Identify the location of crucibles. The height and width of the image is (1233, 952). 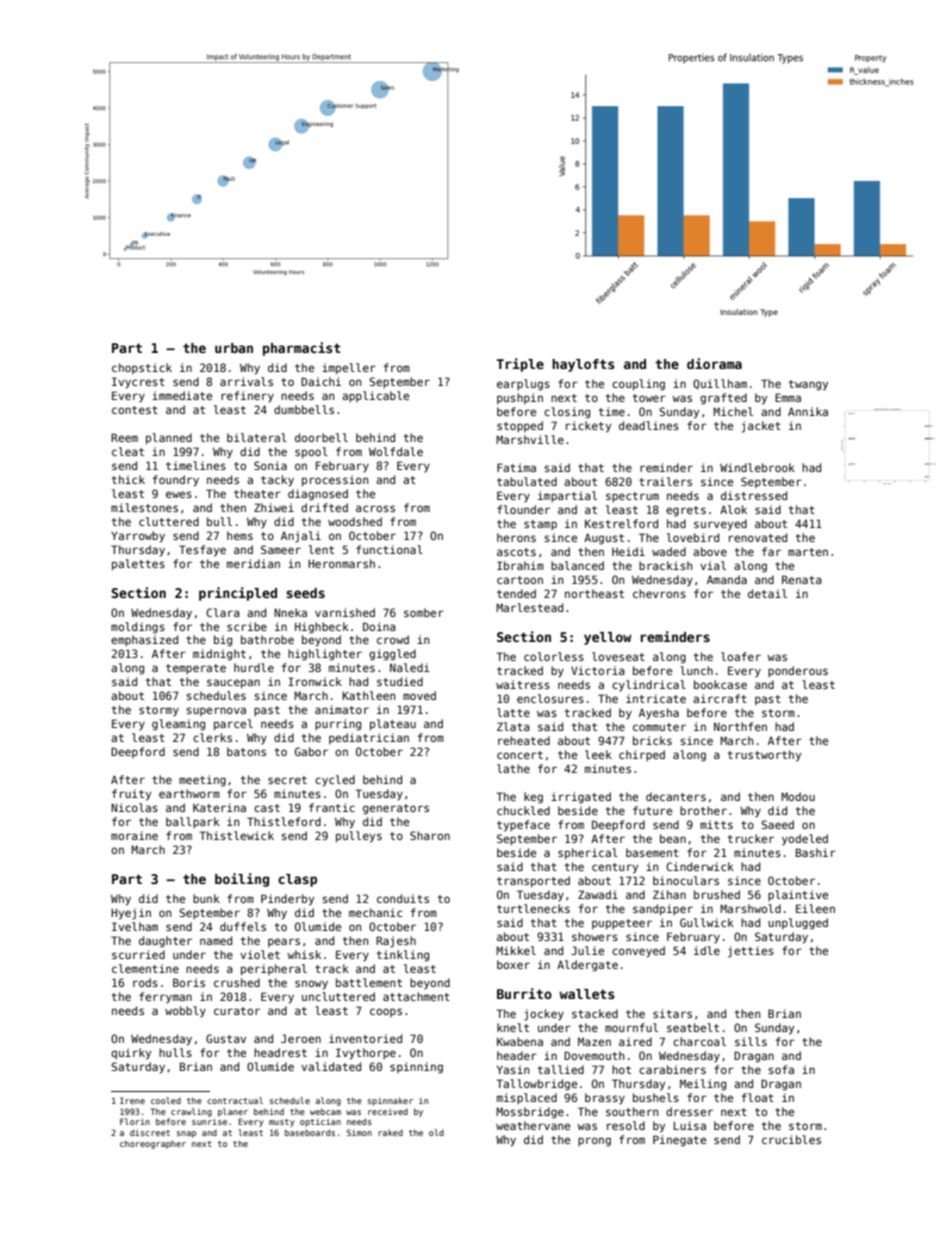
(791, 1139).
